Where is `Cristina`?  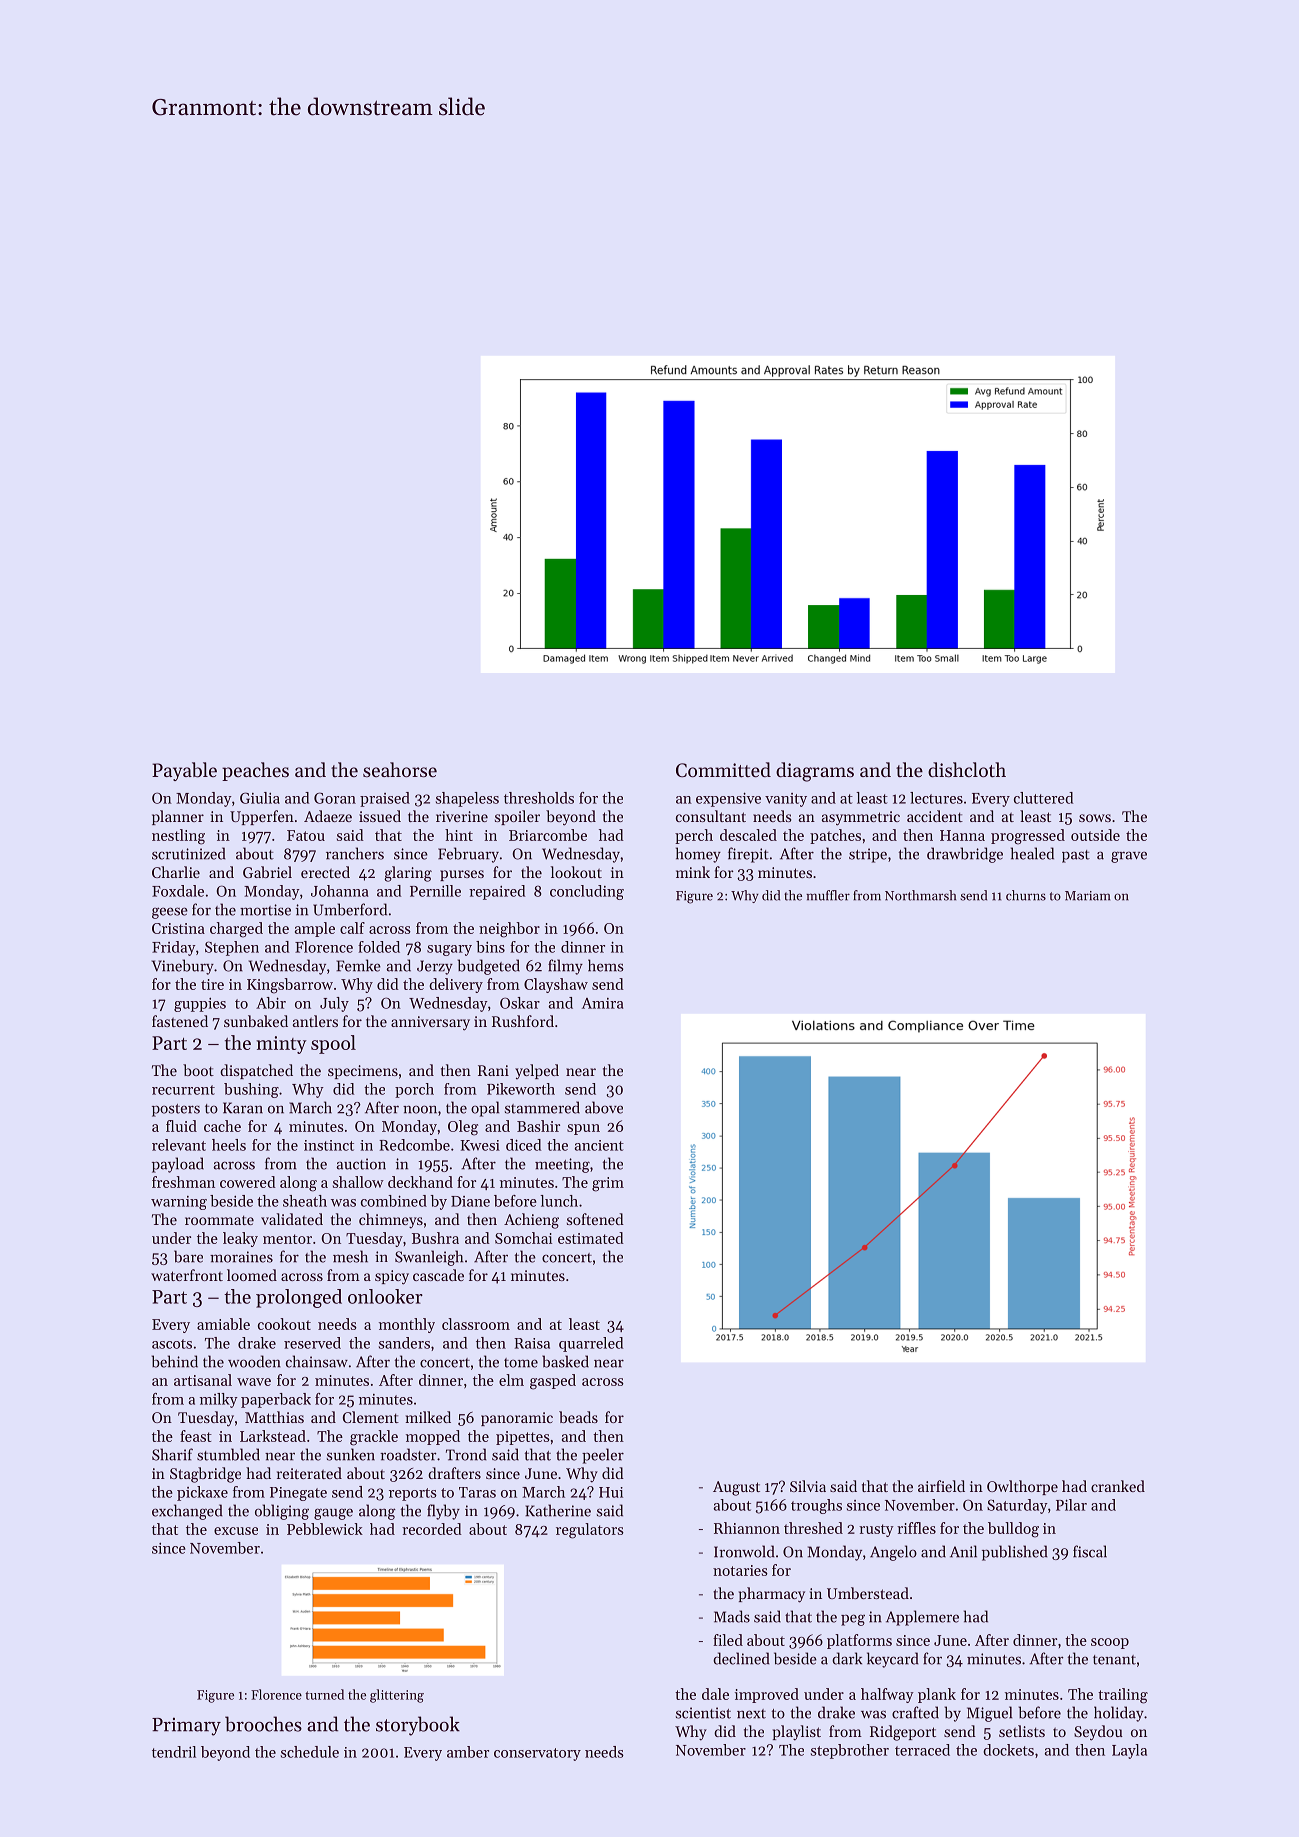
Cristina is located at coordinates (178, 928).
